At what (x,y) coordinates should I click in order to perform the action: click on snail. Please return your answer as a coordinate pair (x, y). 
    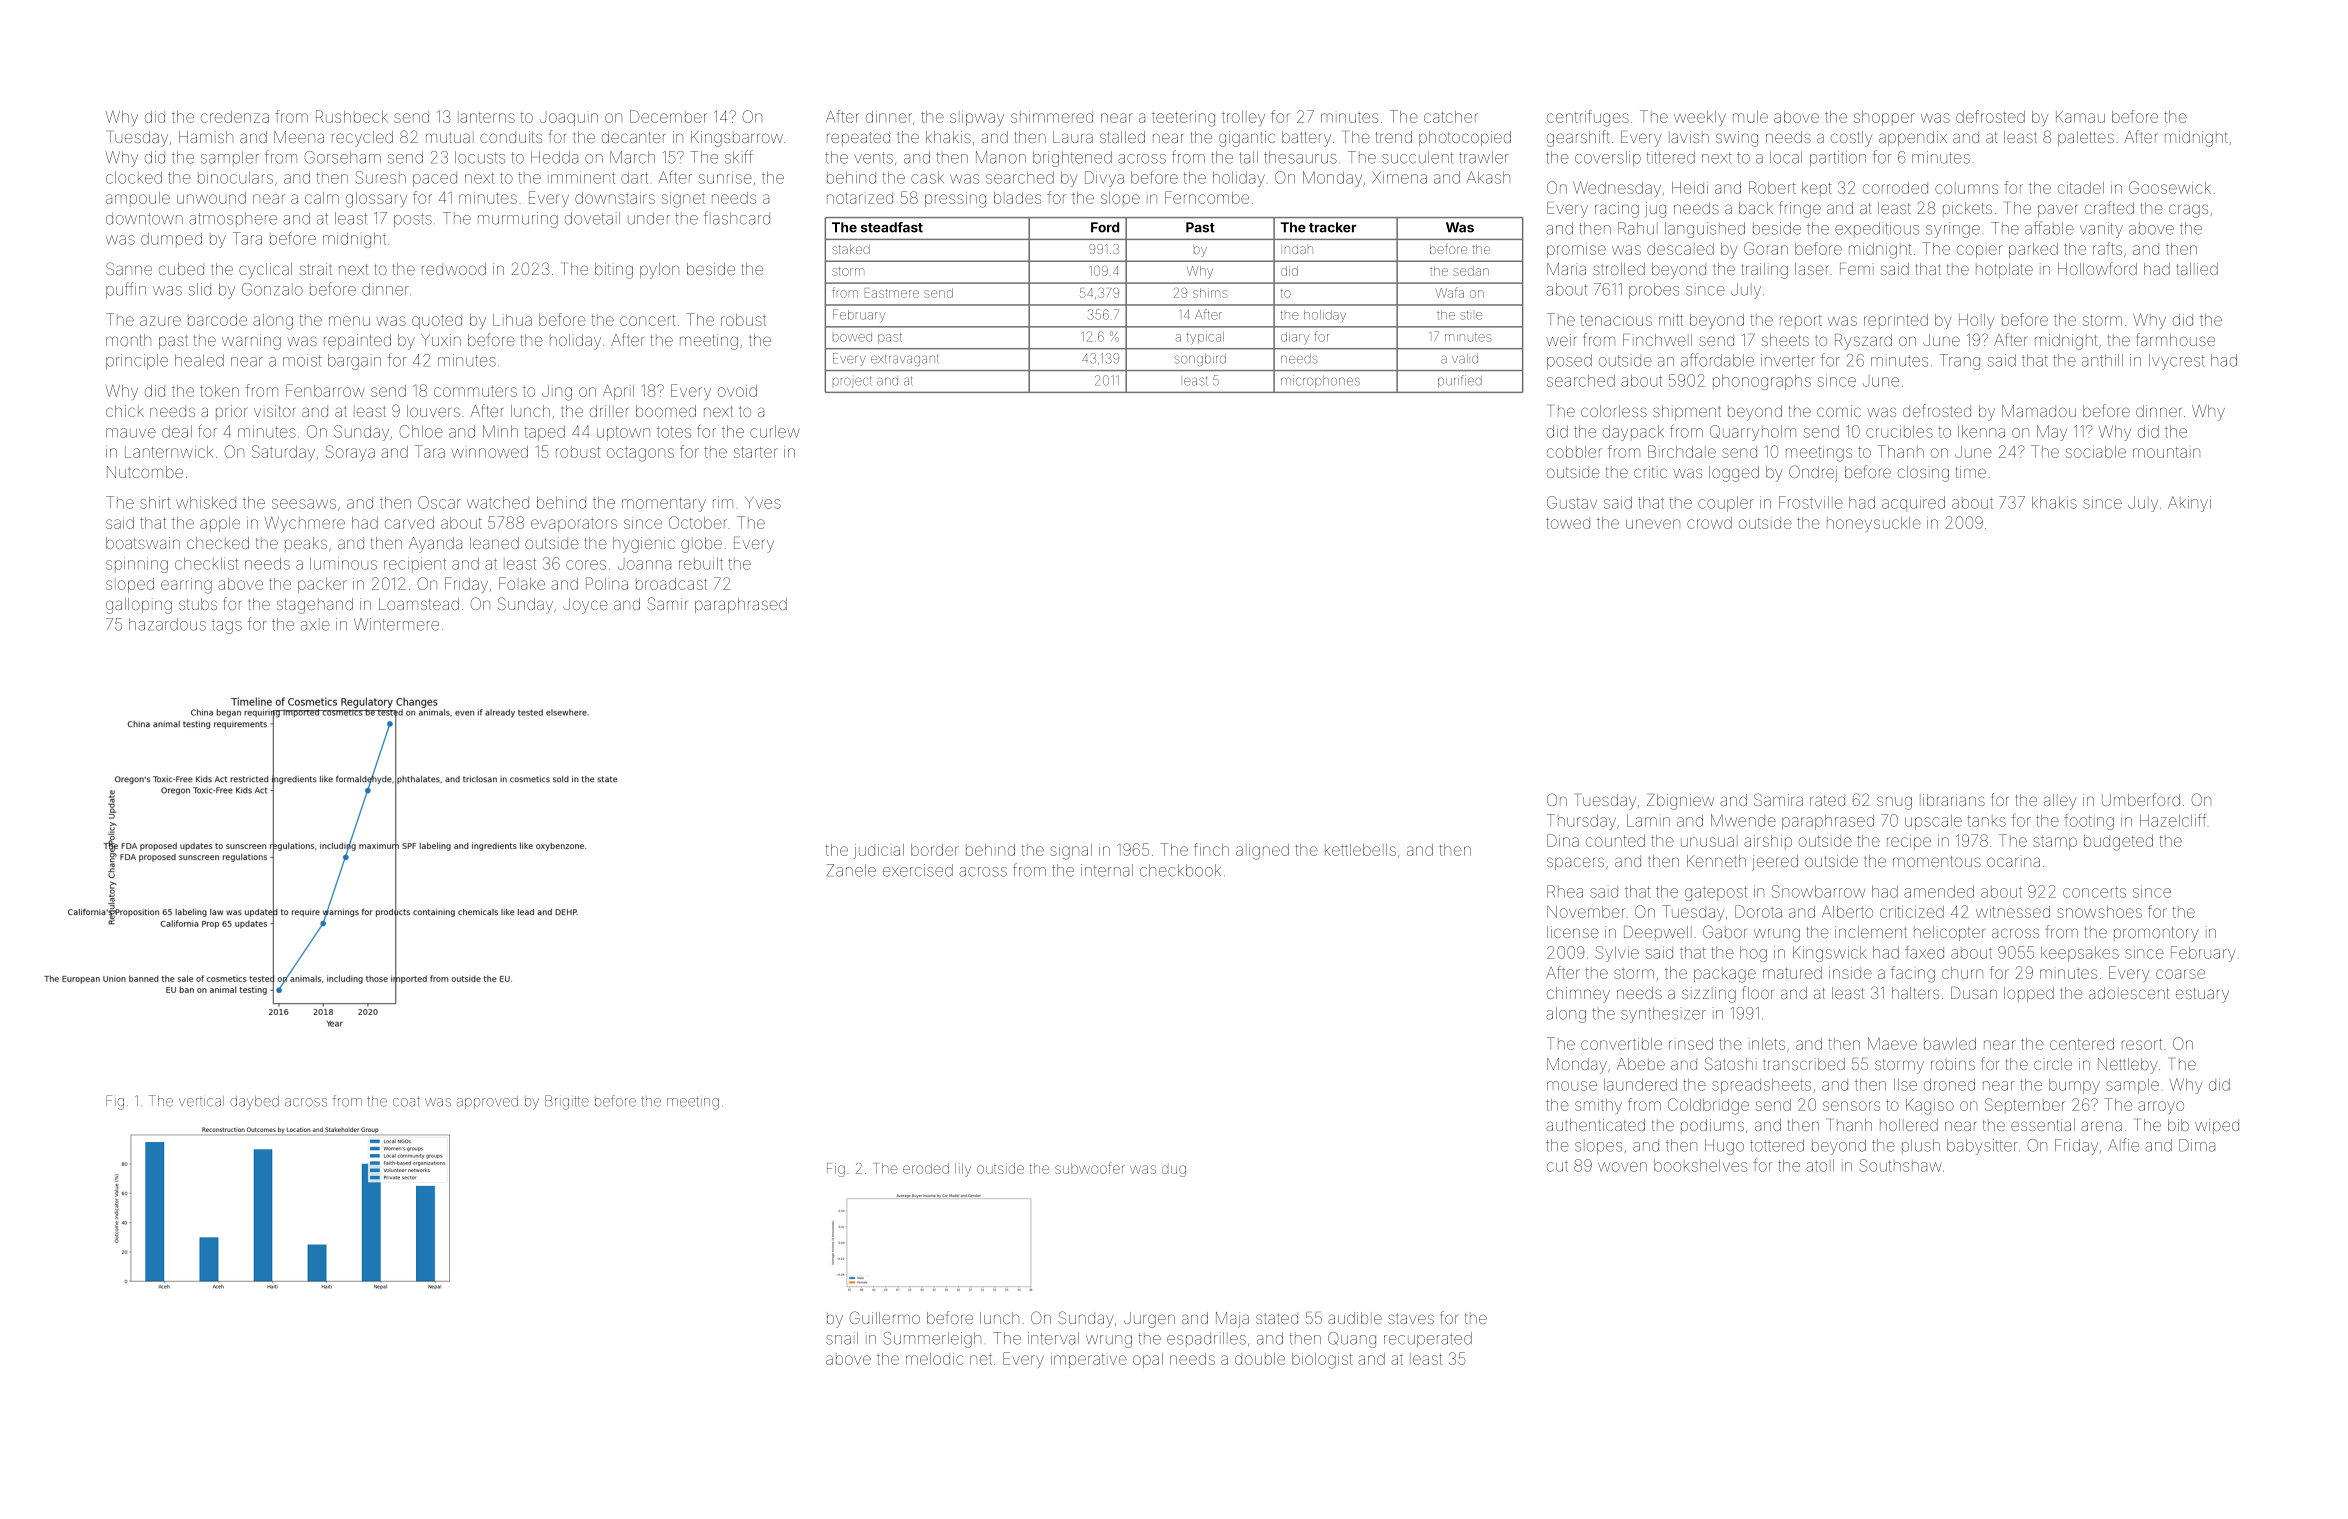
    Looking at the image, I should click on (842, 1338).
